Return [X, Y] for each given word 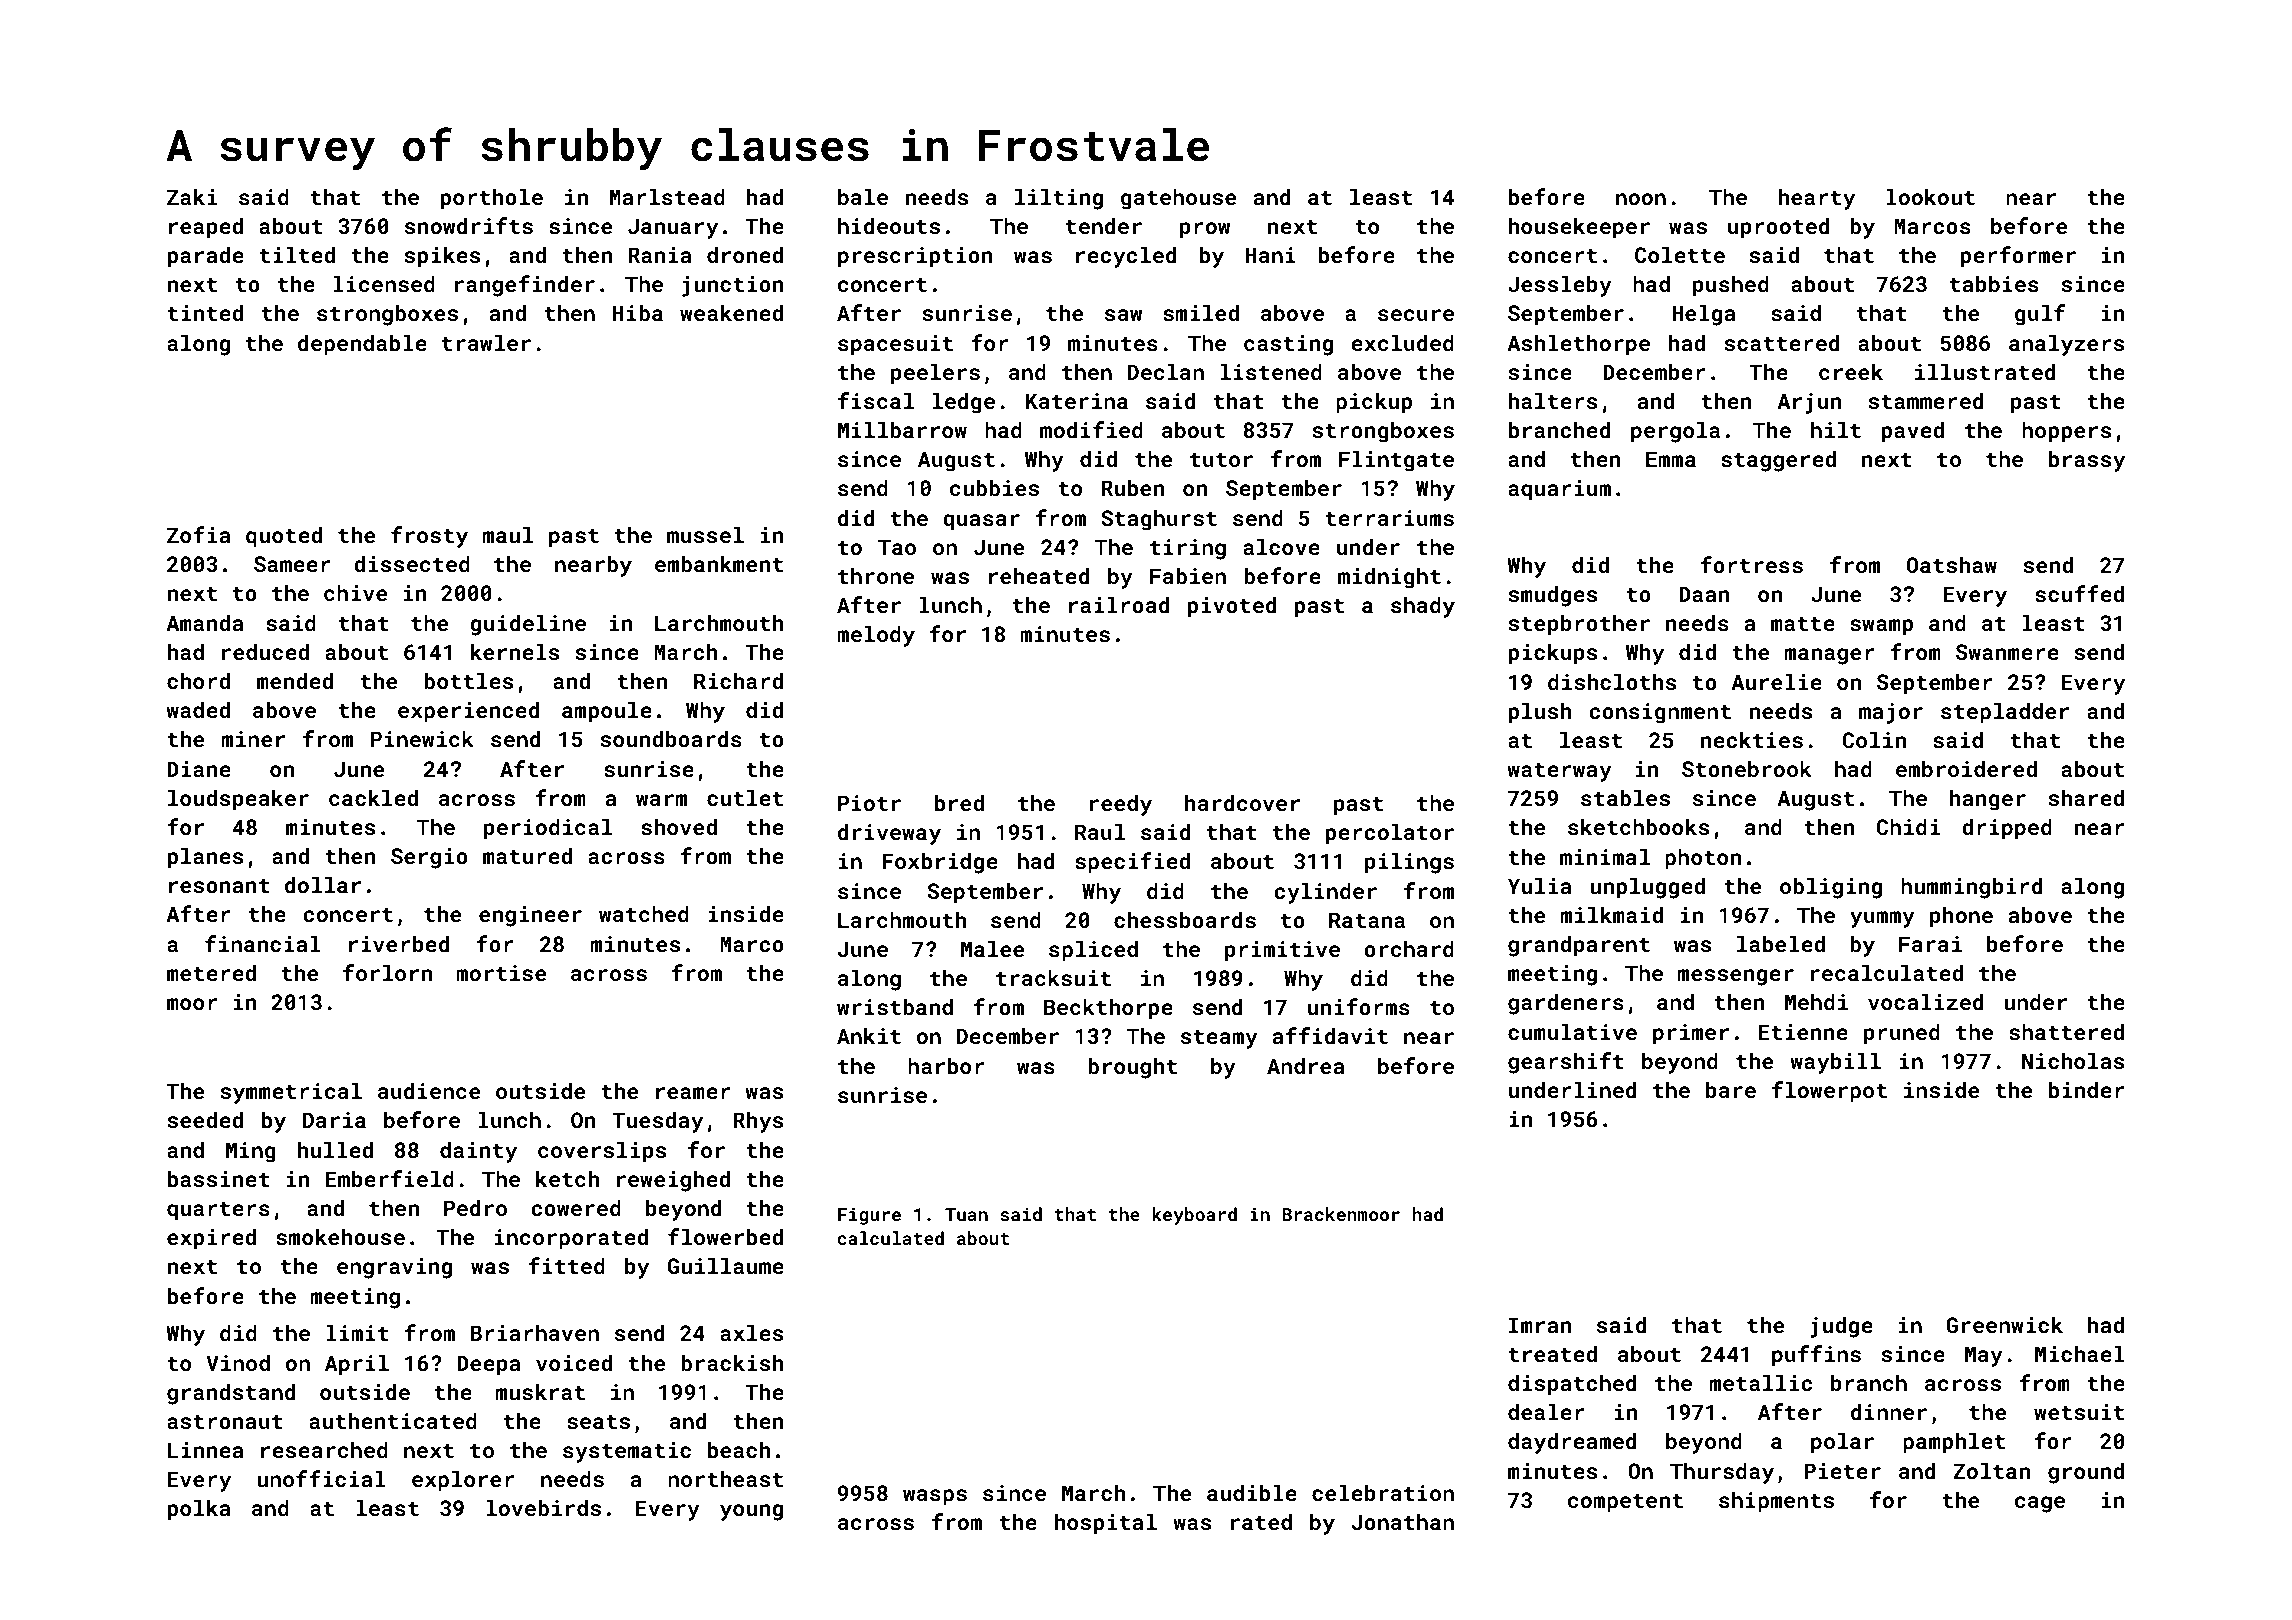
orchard [1409, 948]
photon [1703, 859]
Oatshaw [1952, 564]
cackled [373, 797]
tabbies [1994, 283]
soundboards [671, 738]
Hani [1271, 255]
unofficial [321, 1478]
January [673, 228]
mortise [501, 973]
